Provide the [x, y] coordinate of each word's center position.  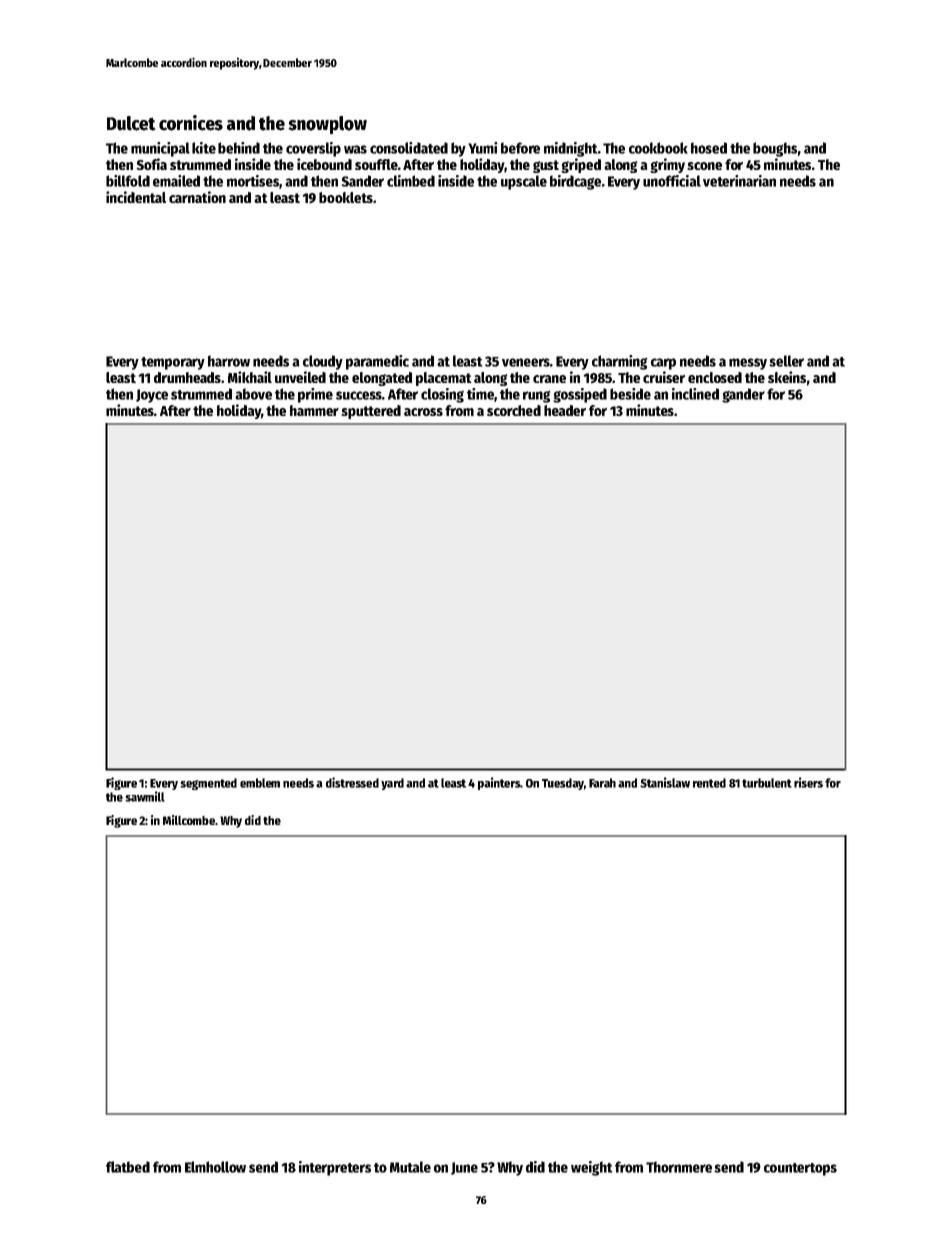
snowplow [327, 125]
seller [786, 361]
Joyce [152, 396]
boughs [775, 149]
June [464, 1168]
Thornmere [679, 1167]
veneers [526, 362]
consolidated [409, 148]
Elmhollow [215, 1167]
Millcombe [189, 820]
